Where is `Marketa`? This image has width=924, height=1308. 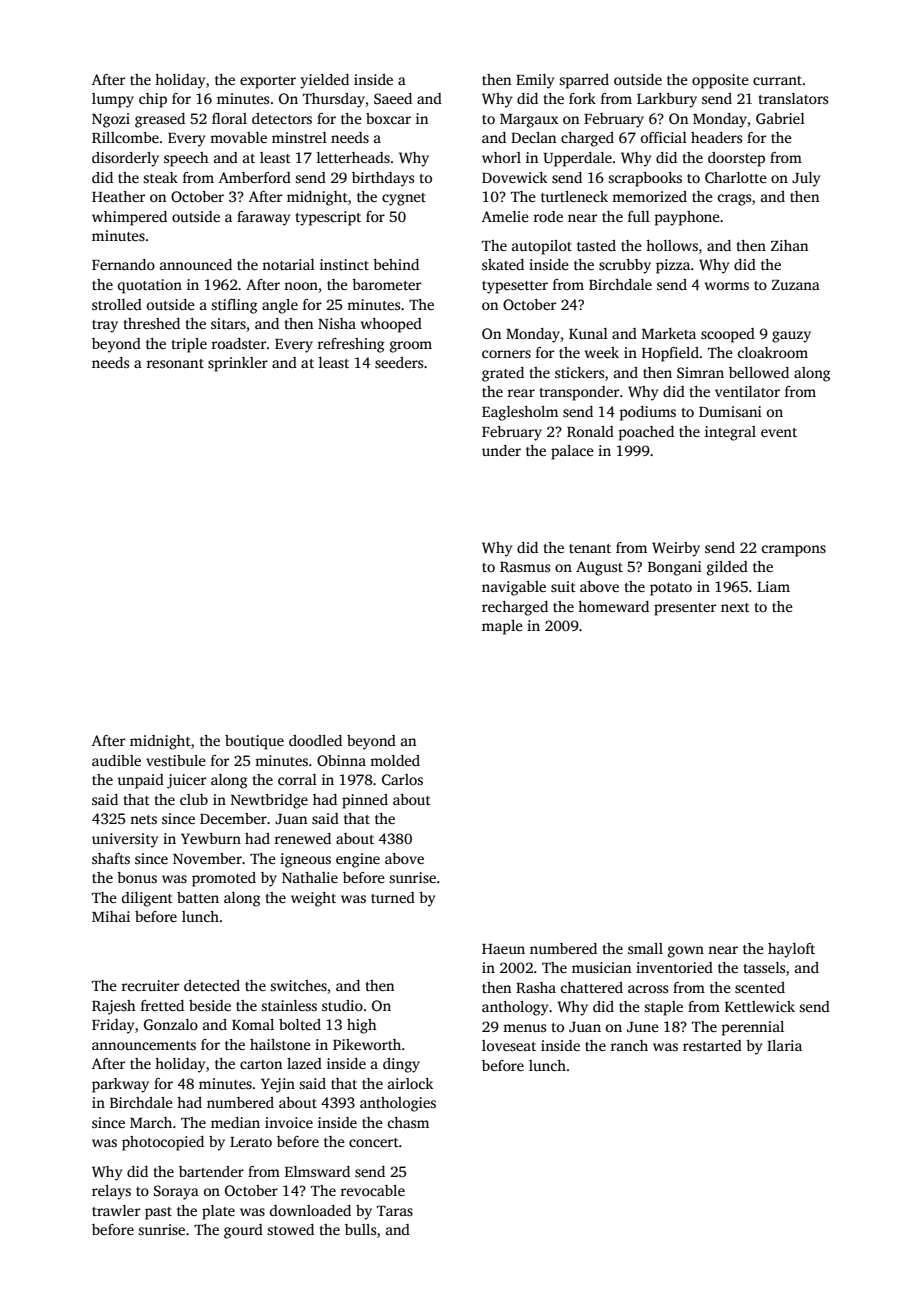 Marketa is located at coordinates (669, 333).
